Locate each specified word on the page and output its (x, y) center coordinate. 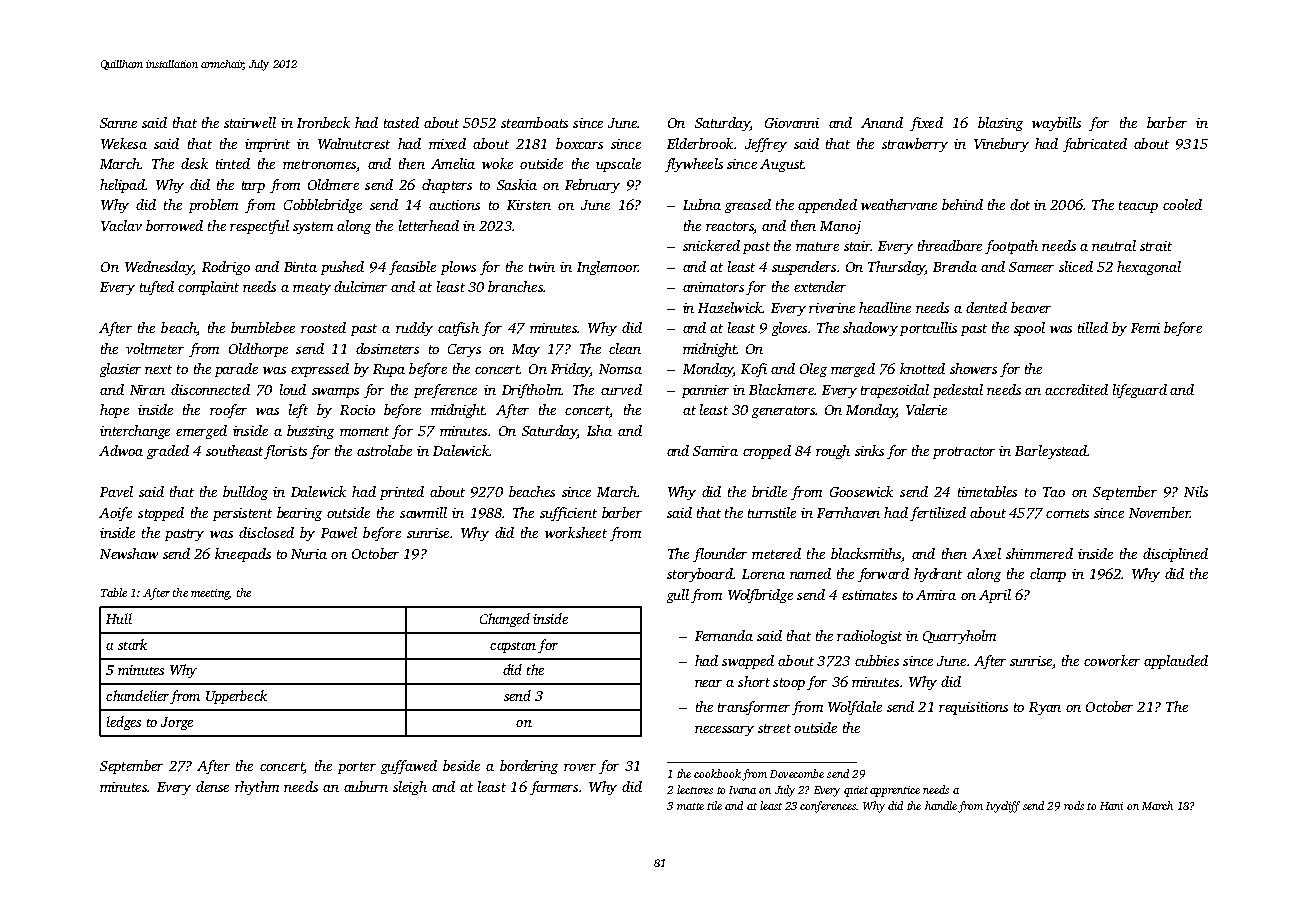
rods (1074, 805)
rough (833, 452)
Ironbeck (323, 122)
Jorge (177, 723)
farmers (554, 788)
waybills (1056, 124)
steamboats (534, 122)
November (1159, 512)
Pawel (339, 532)
